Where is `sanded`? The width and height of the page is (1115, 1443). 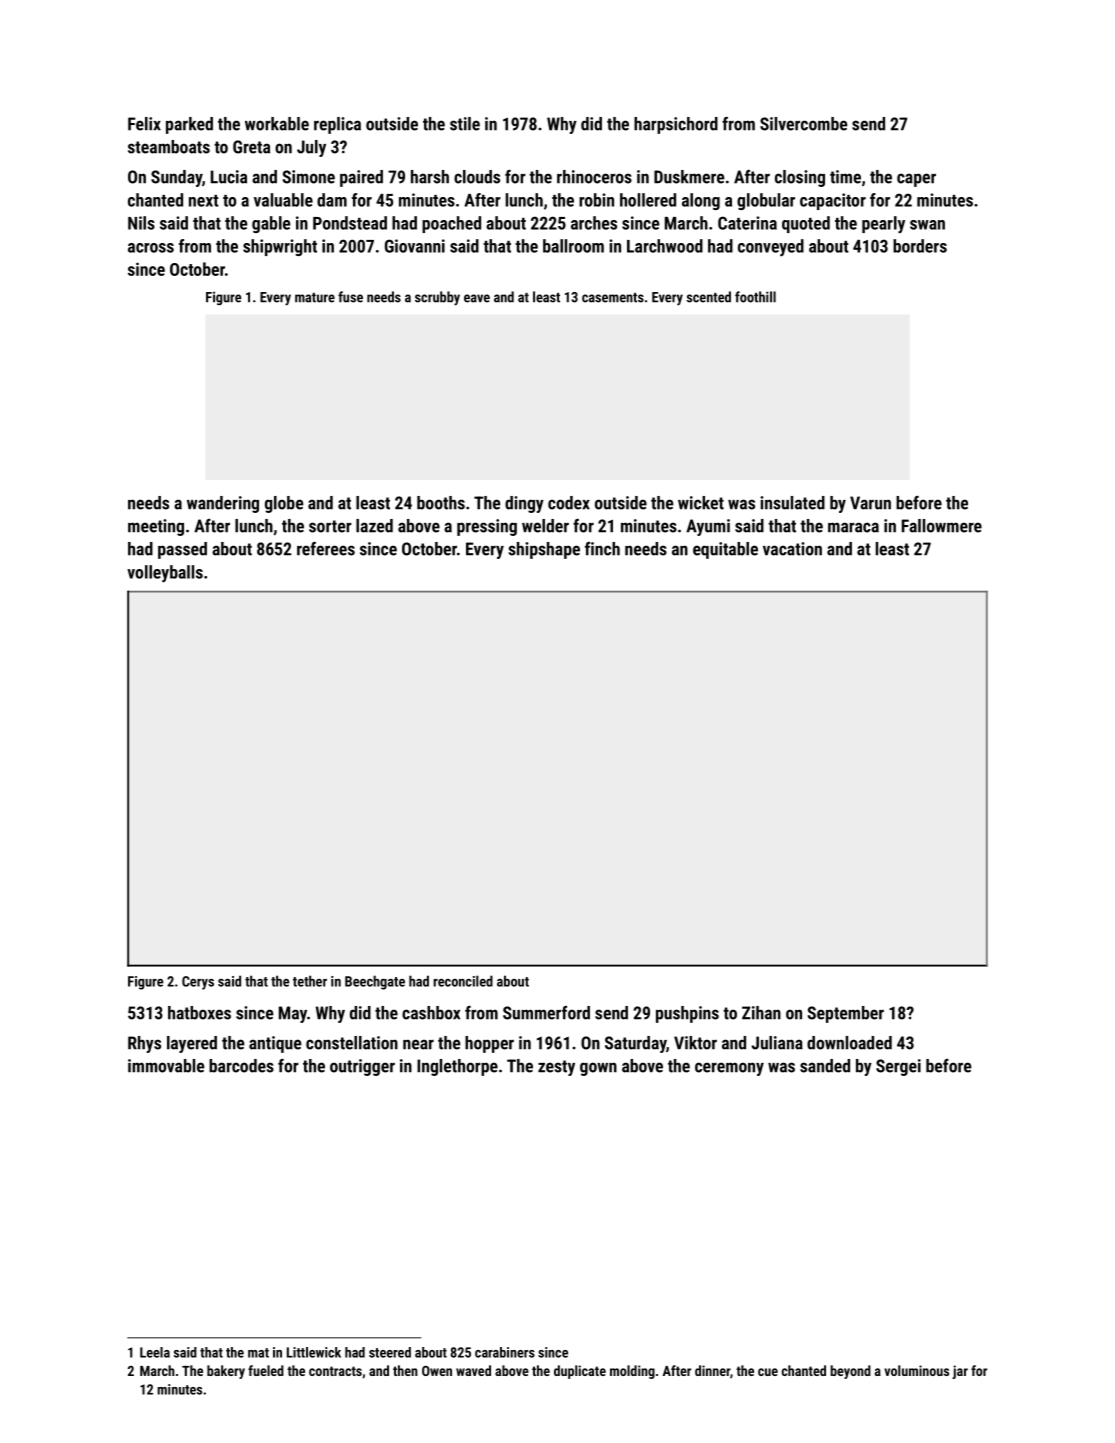
sanded is located at coordinates (825, 1066).
